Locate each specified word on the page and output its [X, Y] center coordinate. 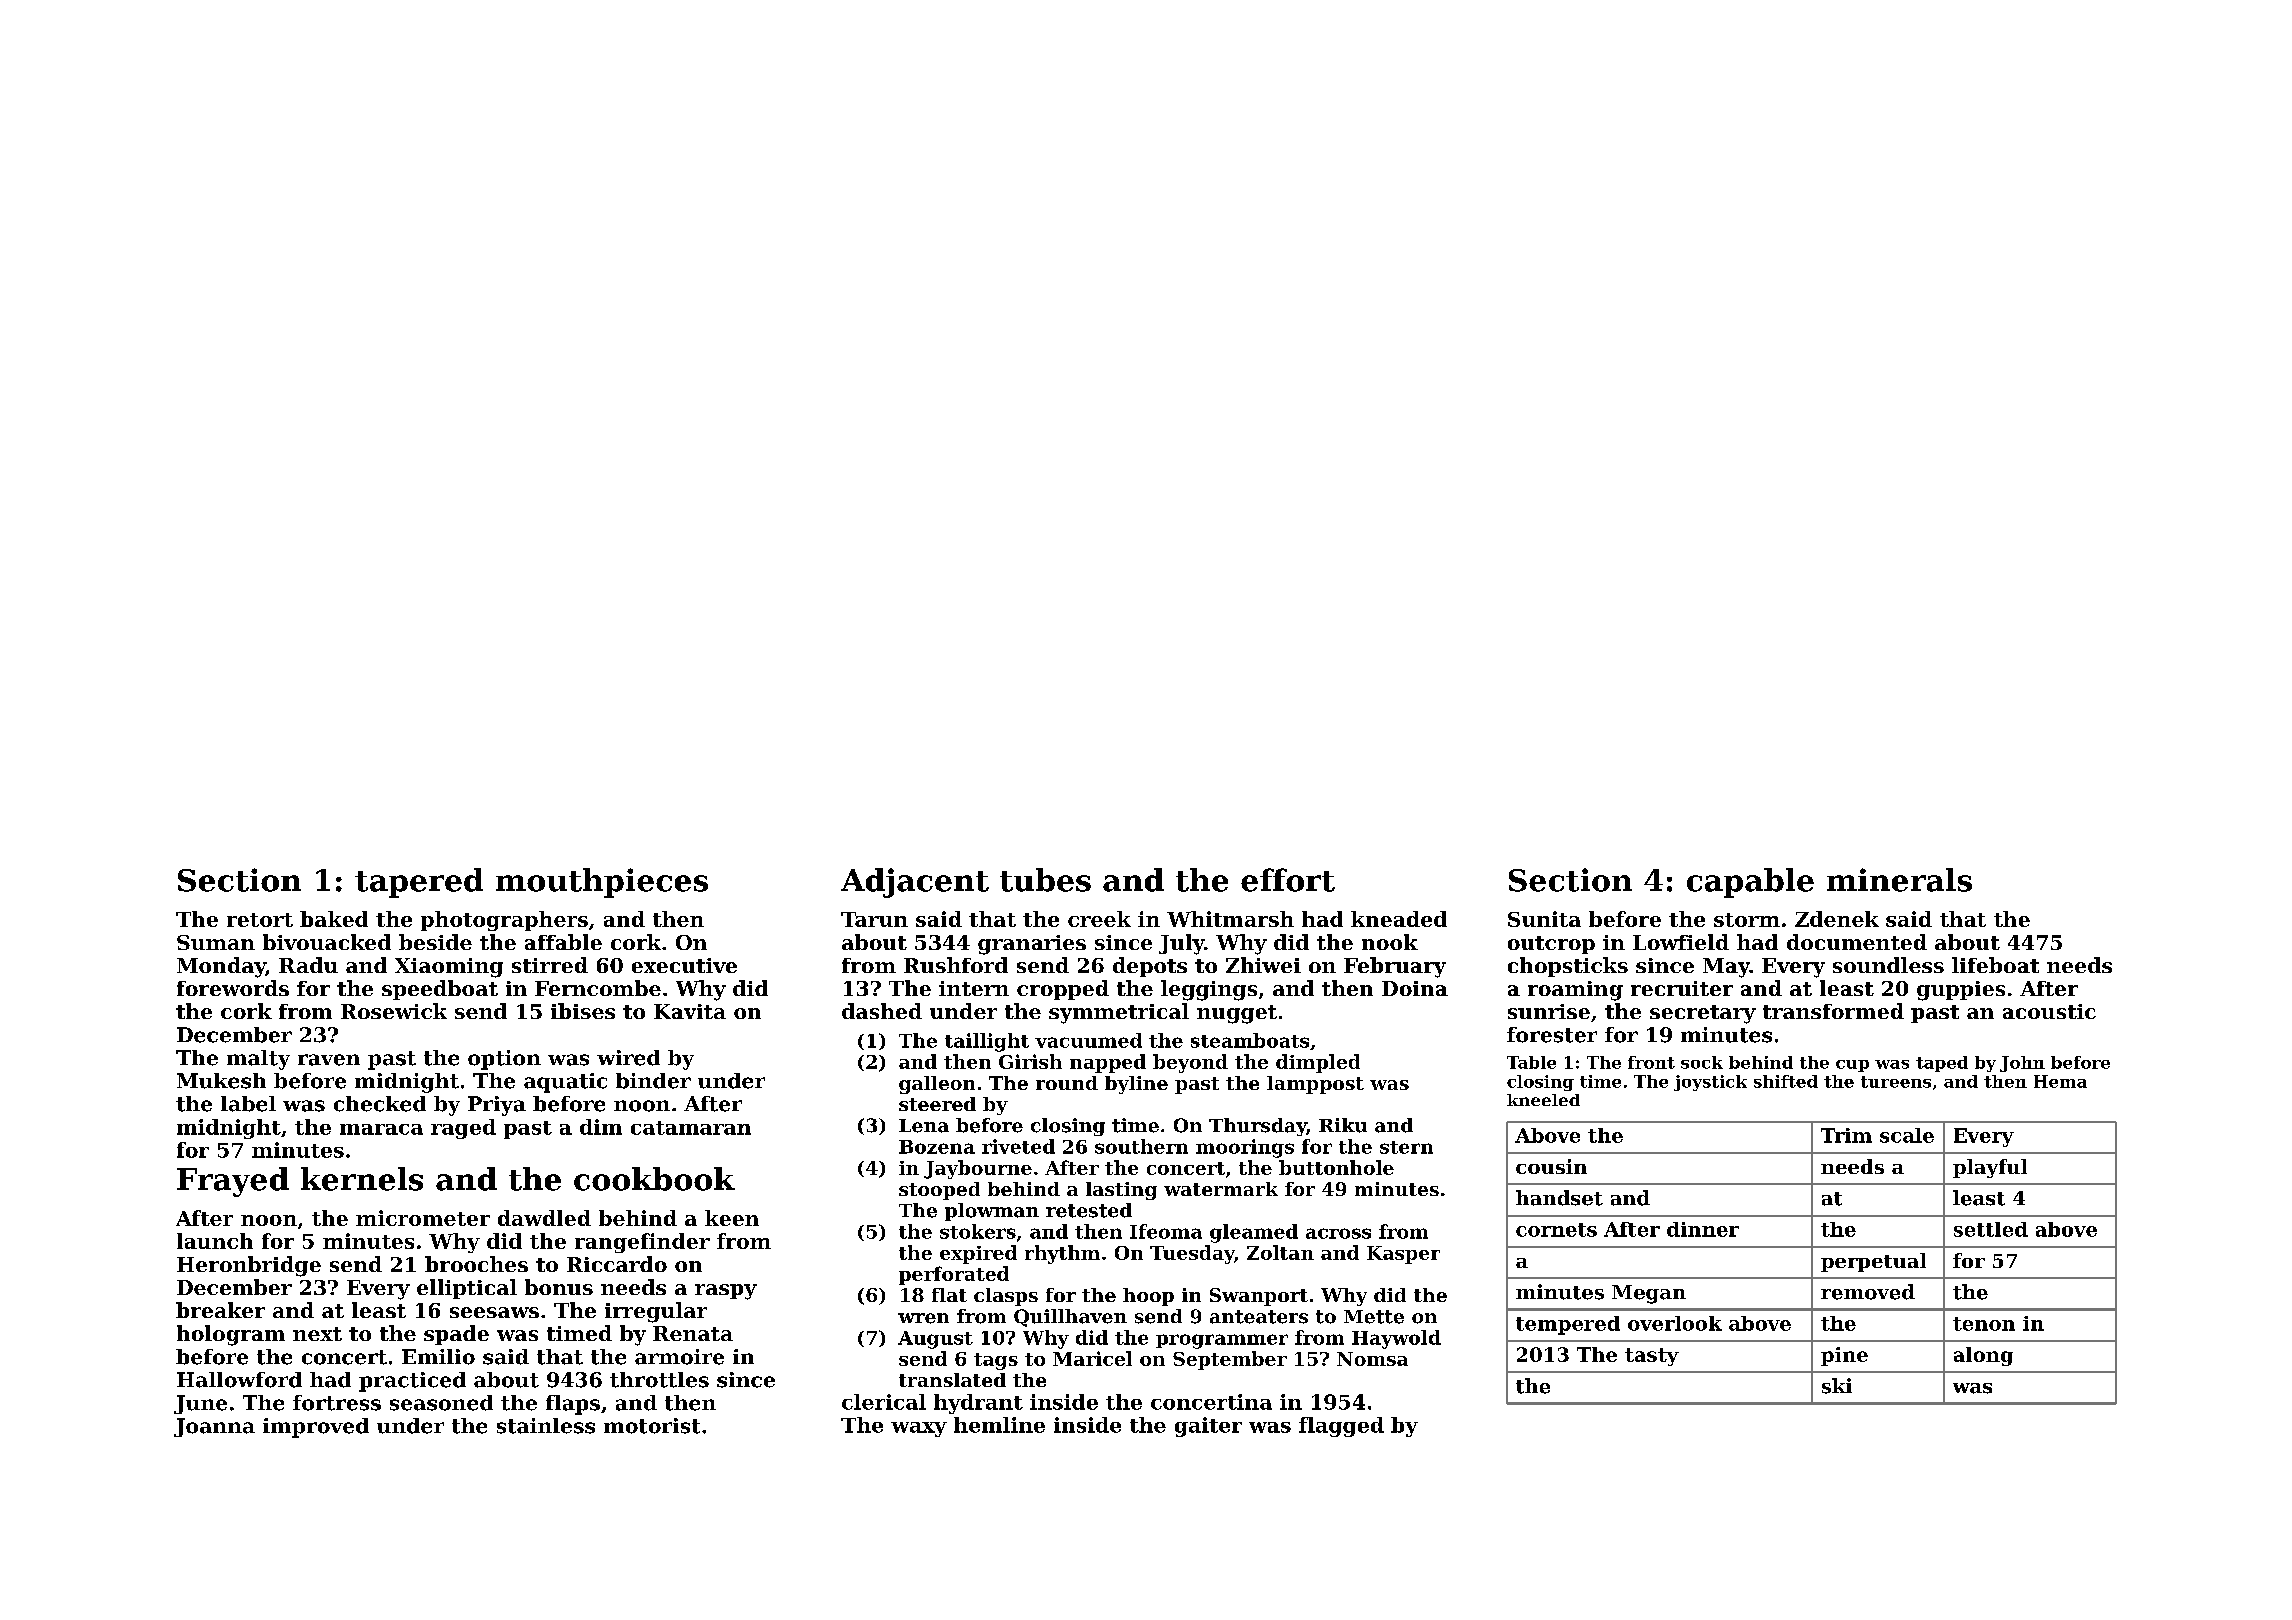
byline [1136, 1085]
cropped [1063, 990]
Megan [1649, 1294]
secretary [1703, 1014]
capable [1750, 883]
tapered [419, 883]
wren [923, 1318]
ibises [583, 1011]
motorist [652, 1426]
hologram [231, 1335]
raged [463, 1129]
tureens [1896, 1082]
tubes [1045, 880]
